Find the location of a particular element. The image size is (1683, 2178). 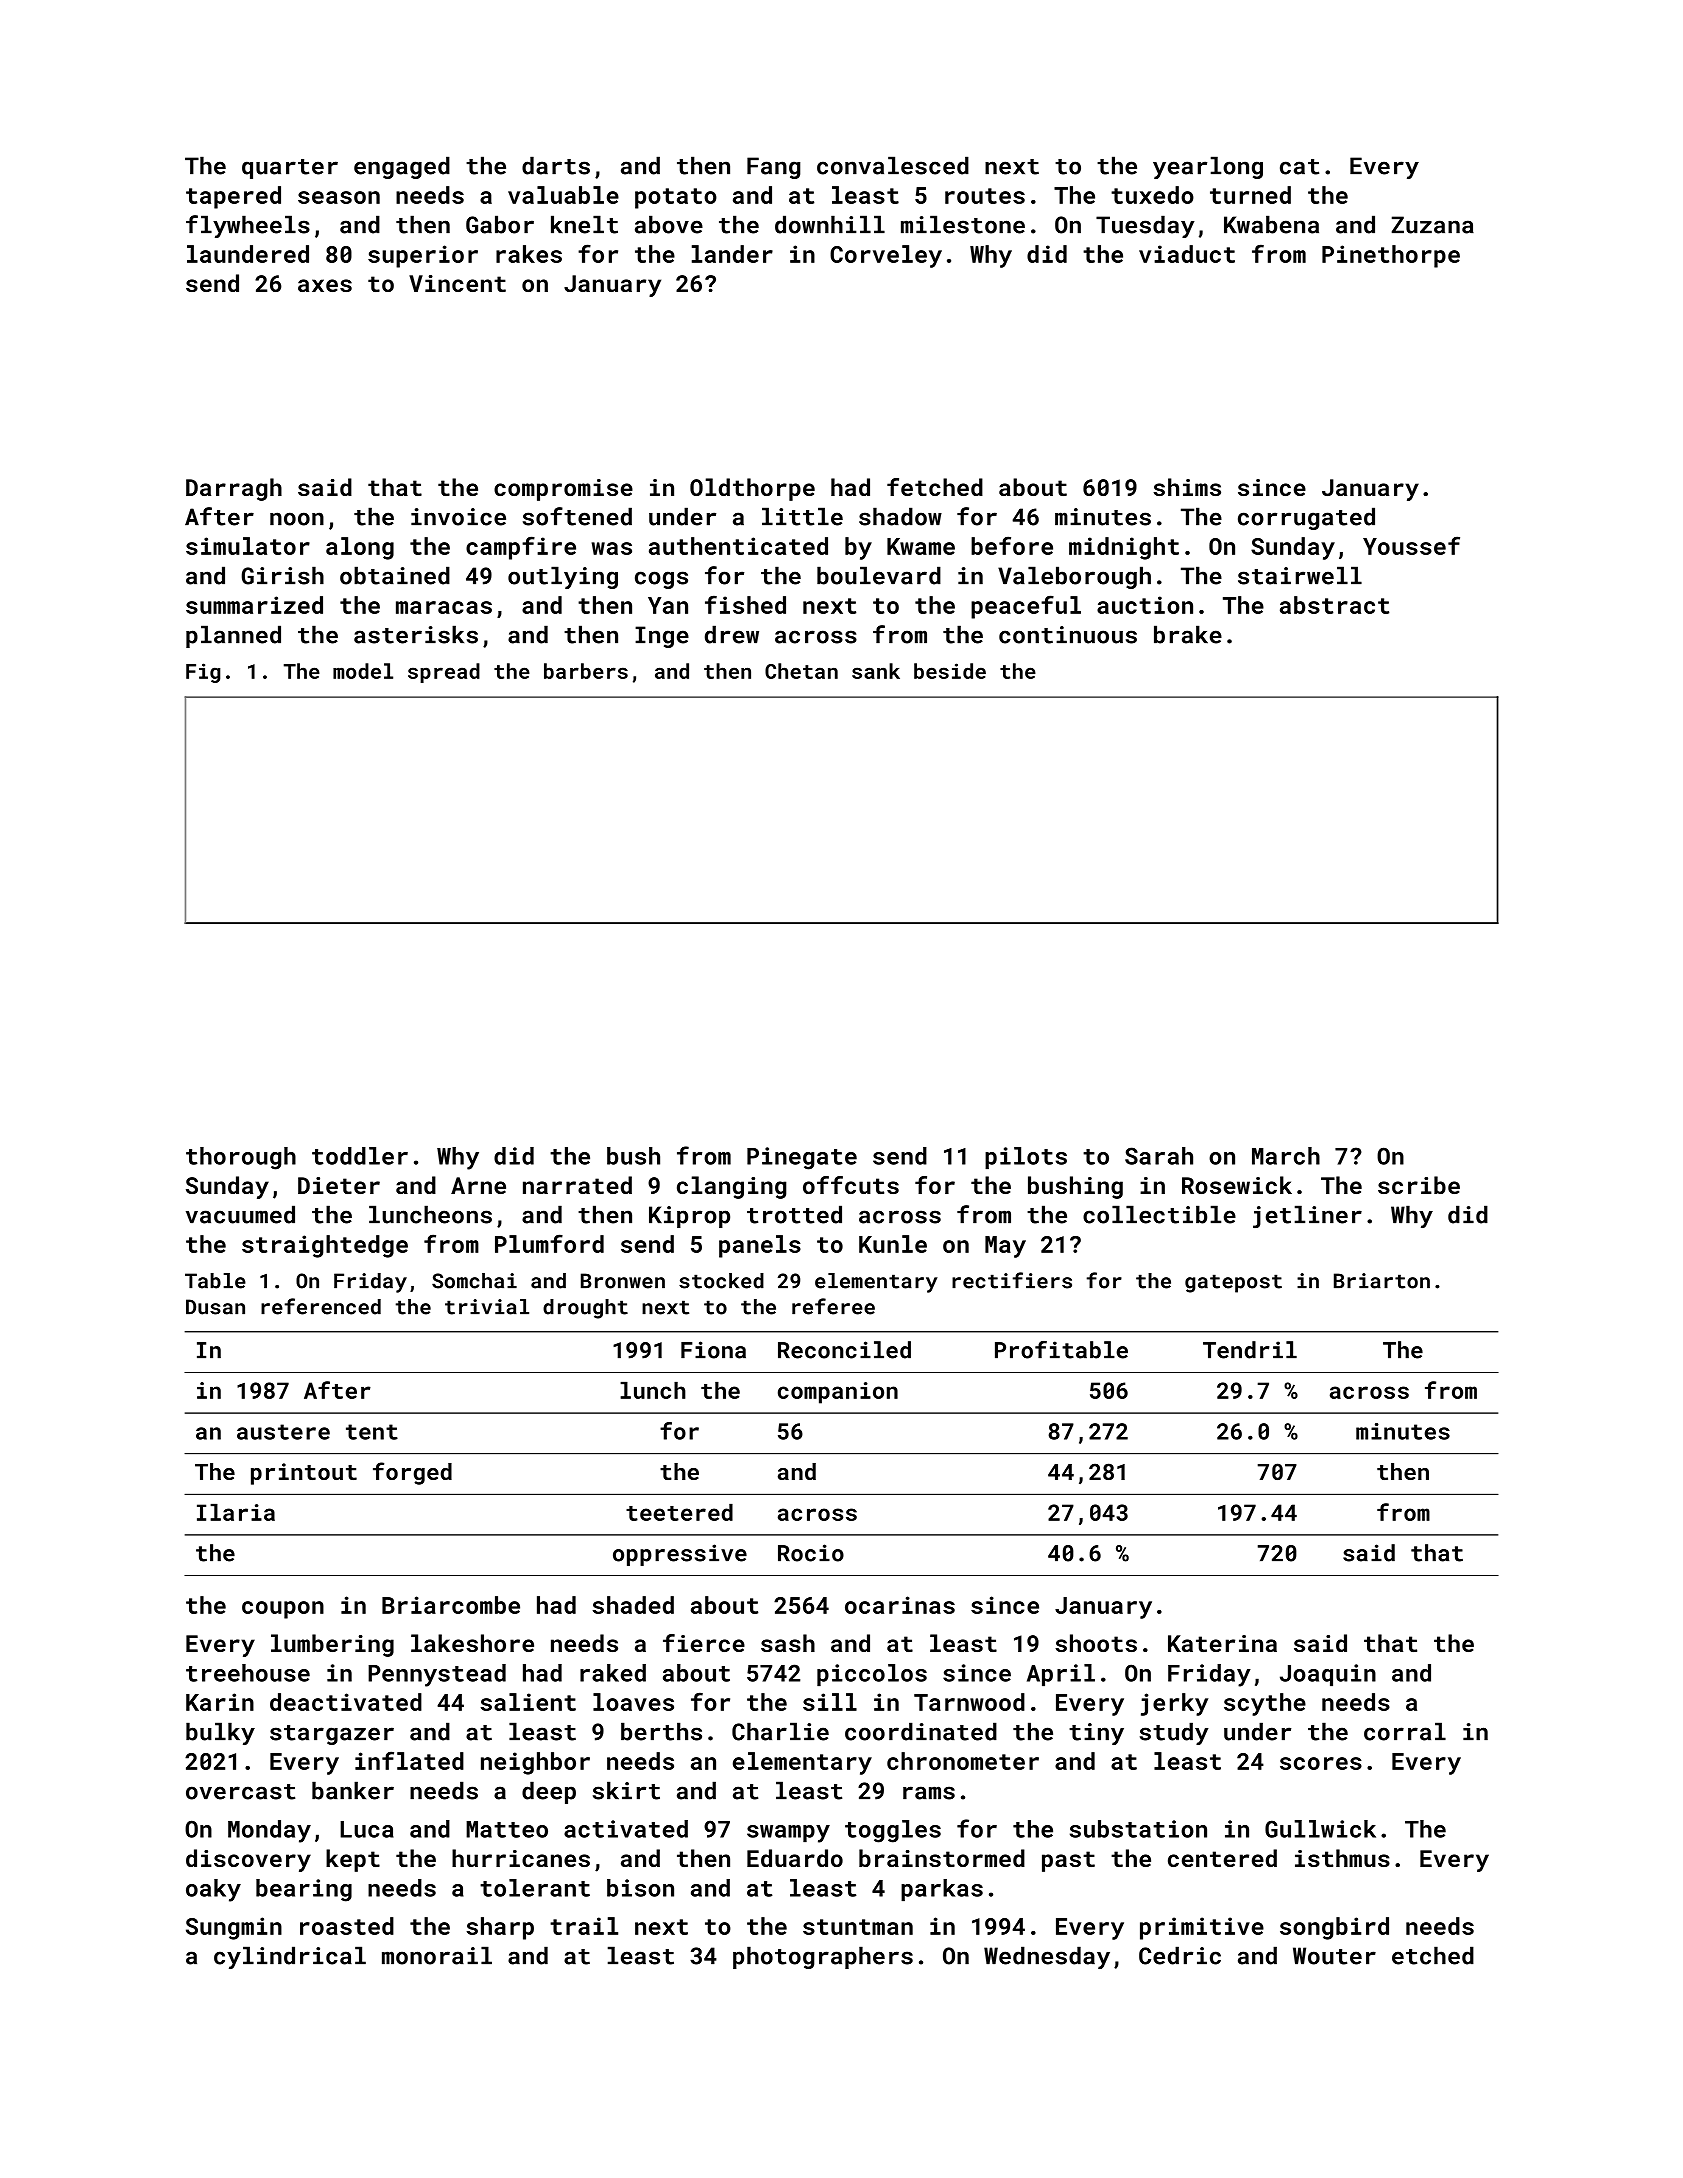

Tendril is located at coordinates (1250, 1350).
